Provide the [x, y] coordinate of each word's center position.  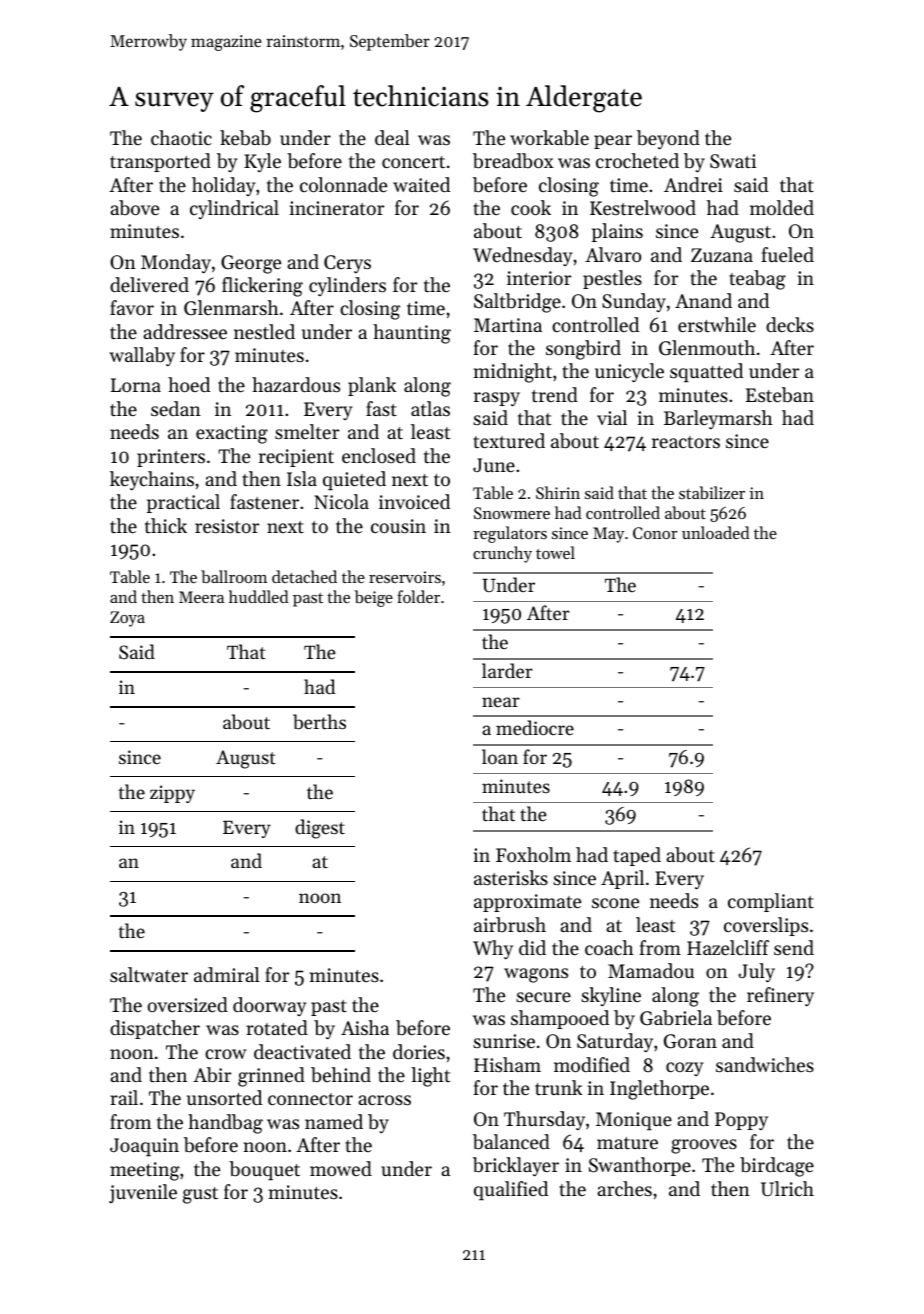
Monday [176, 263]
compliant [771, 902]
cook [531, 207]
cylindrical [234, 209]
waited [421, 184]
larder [507, 670]
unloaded [715, 532]
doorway [269, 1006]
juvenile [143, 1193]
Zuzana [722, 255]
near [501, 702]
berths [319, 722]
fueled [788, 254]
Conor [655, 533]
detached [304, 576]
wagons [536, 975]
